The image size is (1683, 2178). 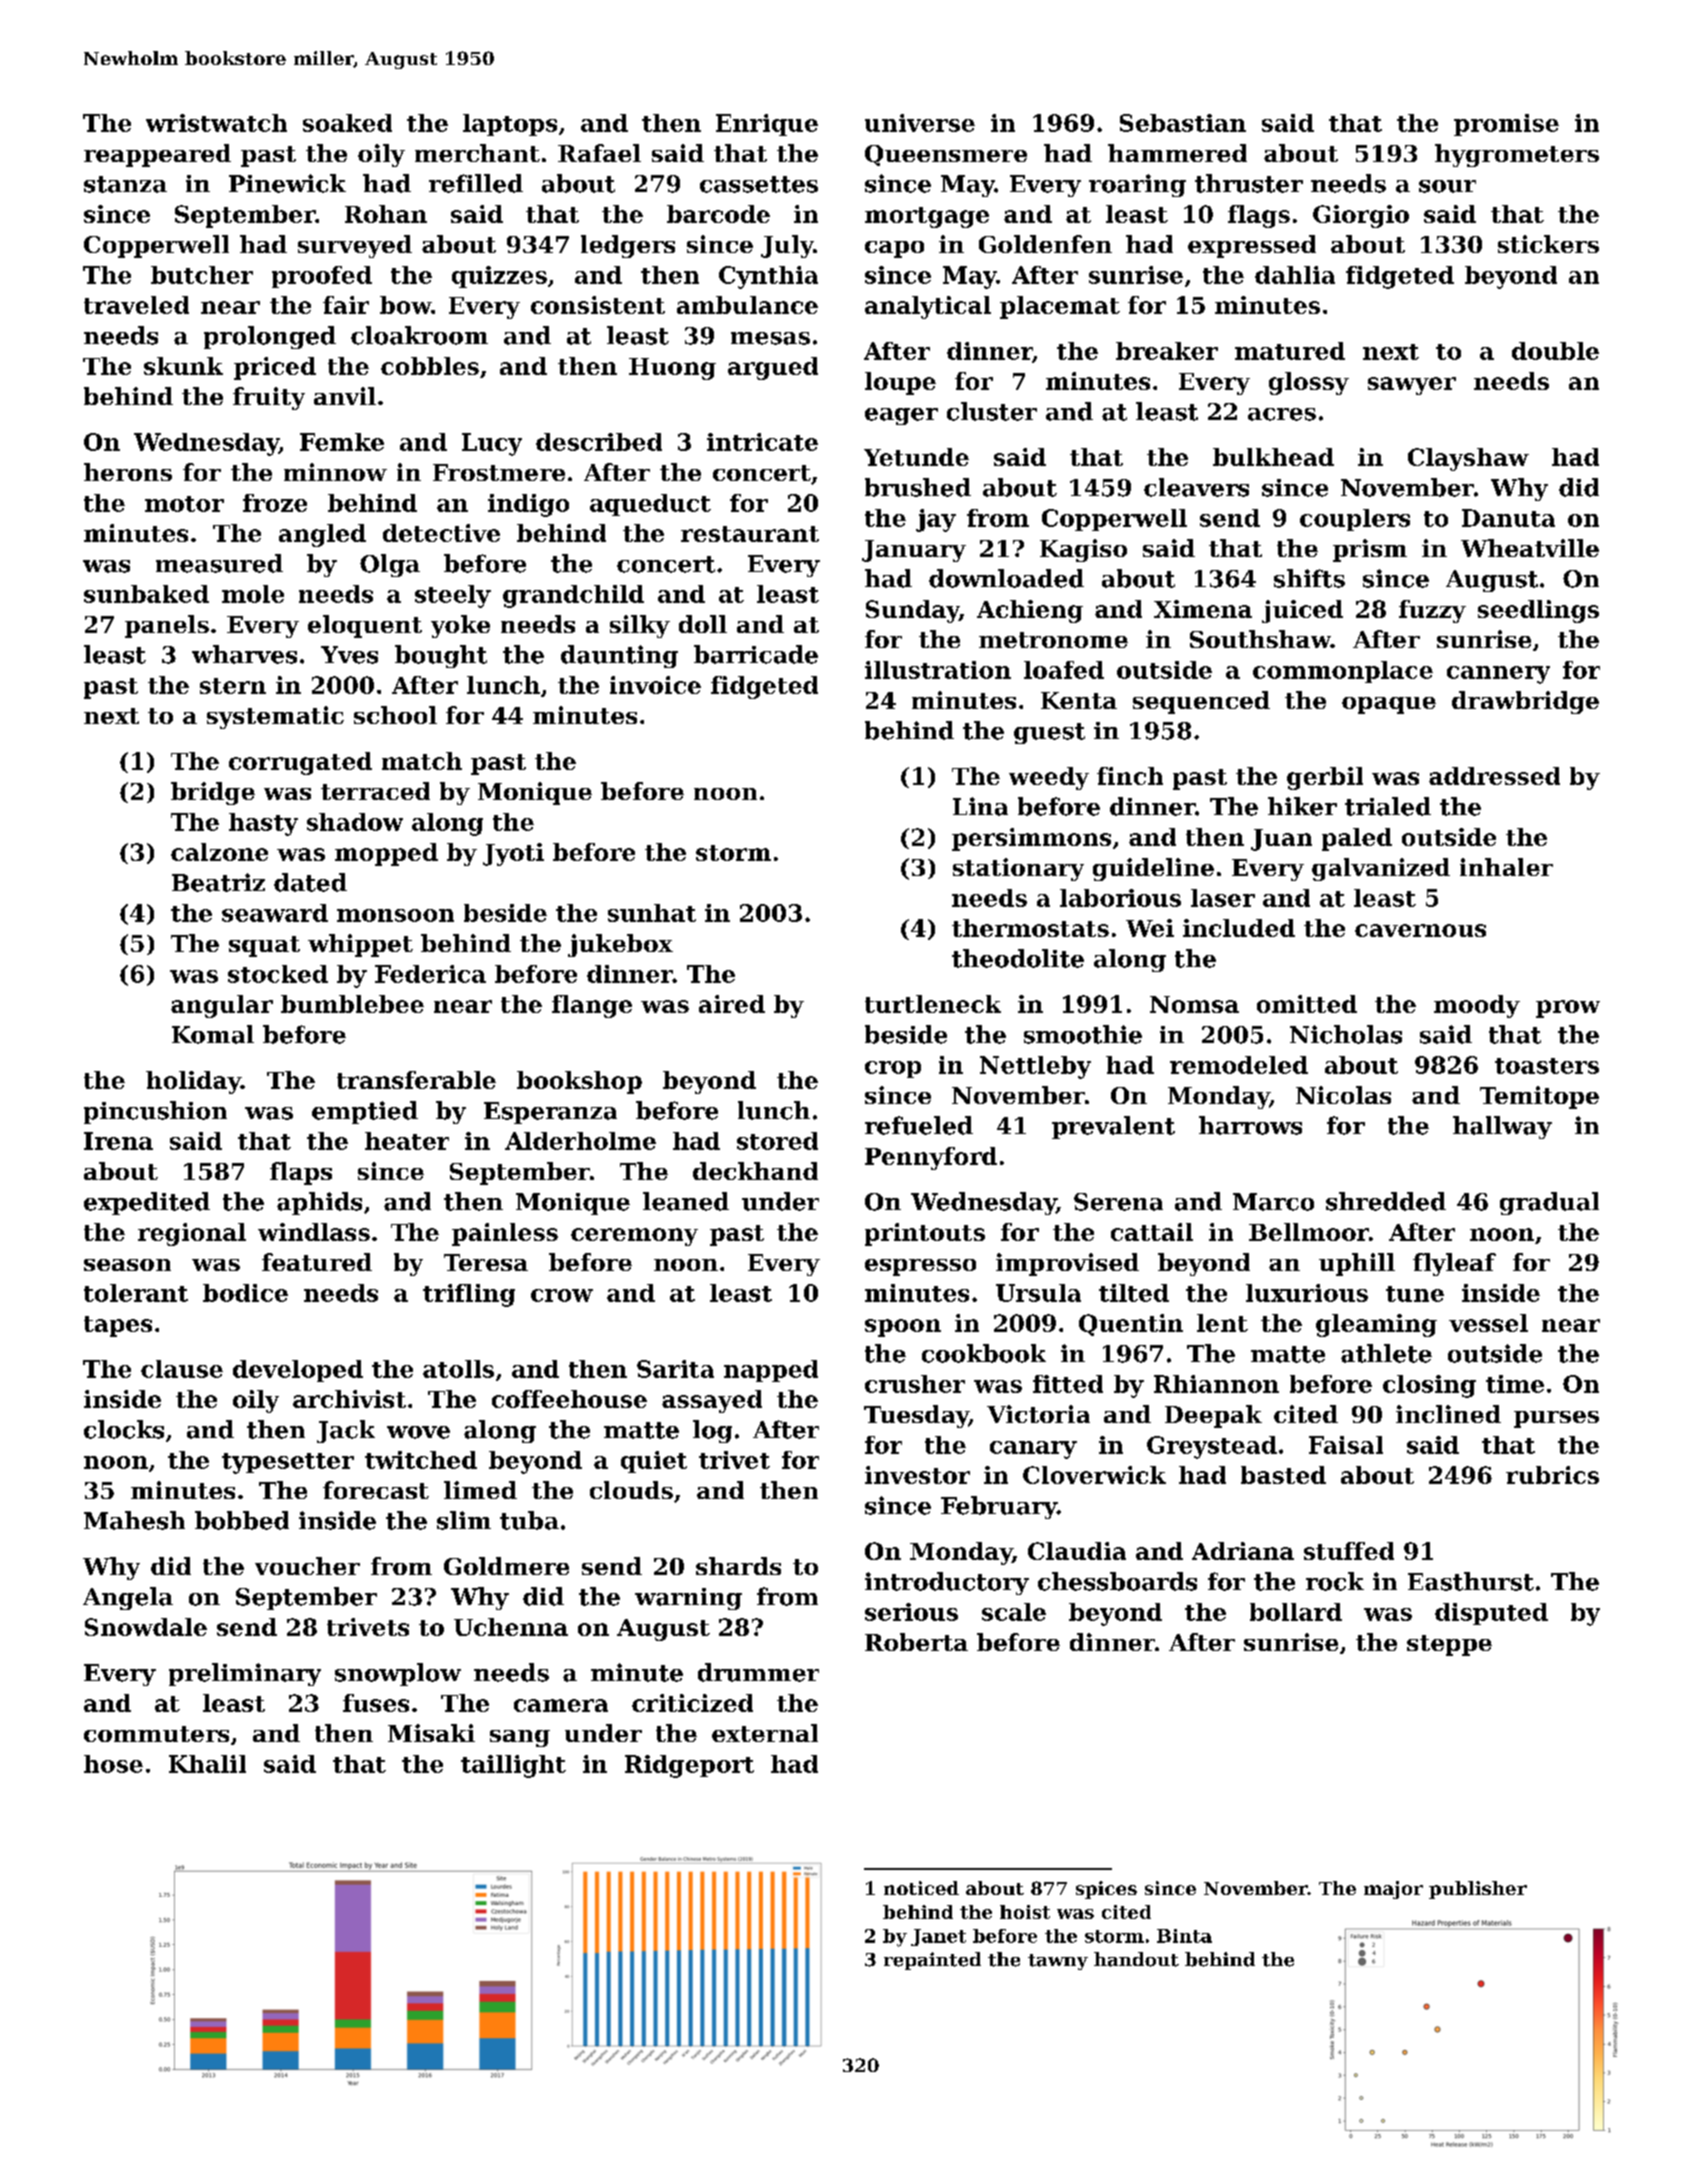 I want to click on harrows, so click(x=1250, y=1125).
